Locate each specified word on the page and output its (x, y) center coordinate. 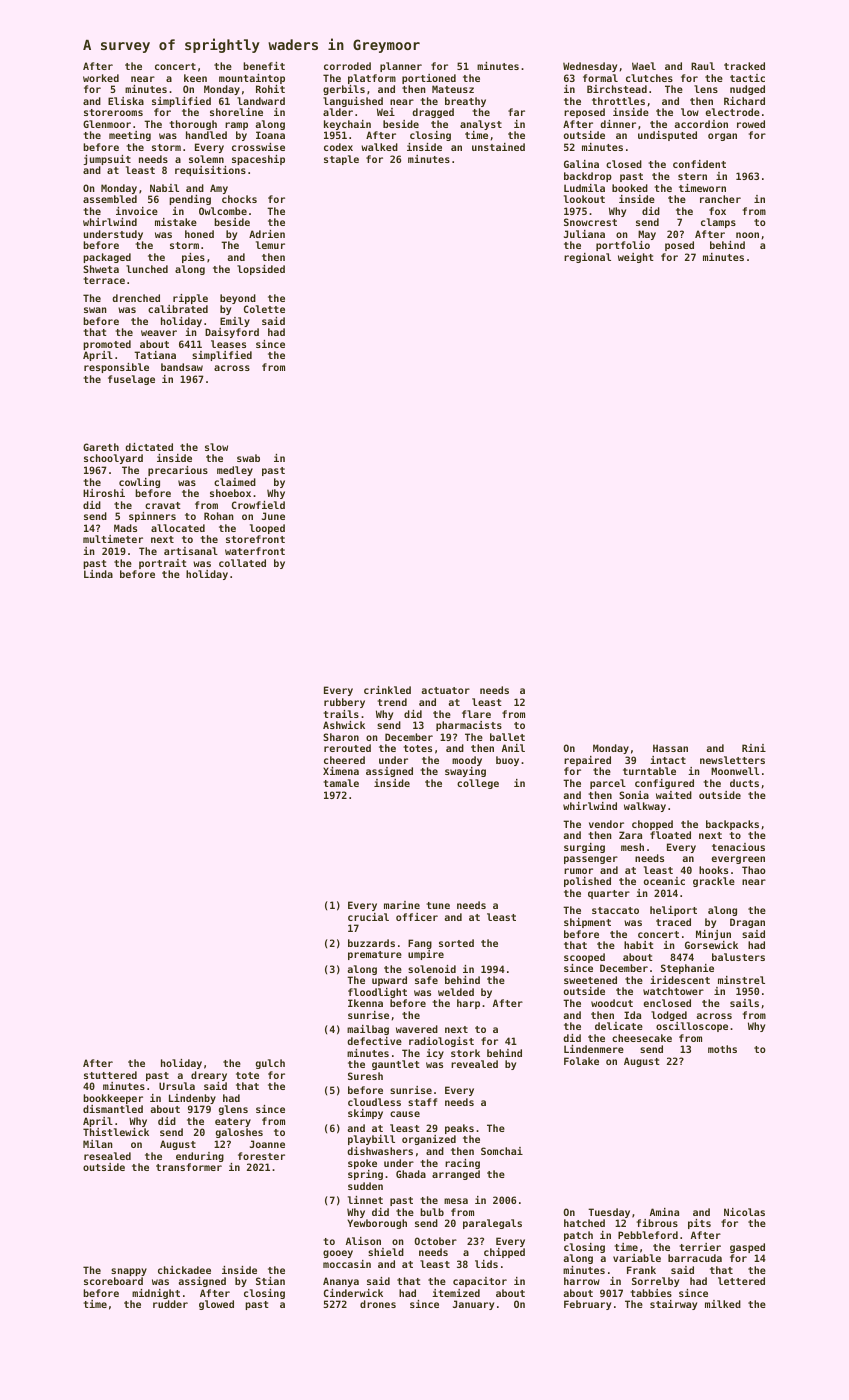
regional (587, 258)
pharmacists (469, 726)
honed (199, 234)
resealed (107, 1156)
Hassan (670, 748)
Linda (98, 574)
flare (476, 714)
